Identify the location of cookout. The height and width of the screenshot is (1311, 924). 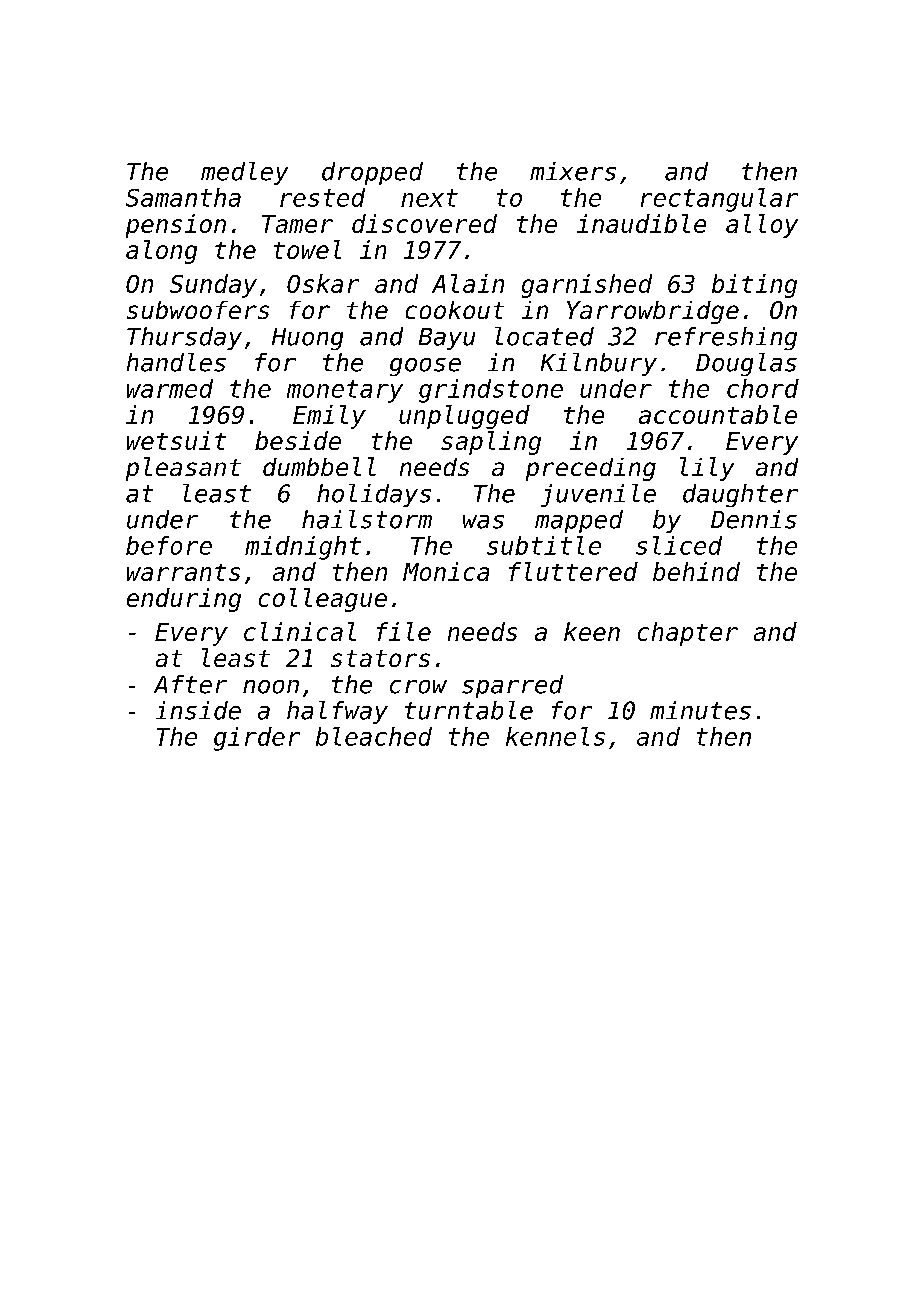
(455, 310).
